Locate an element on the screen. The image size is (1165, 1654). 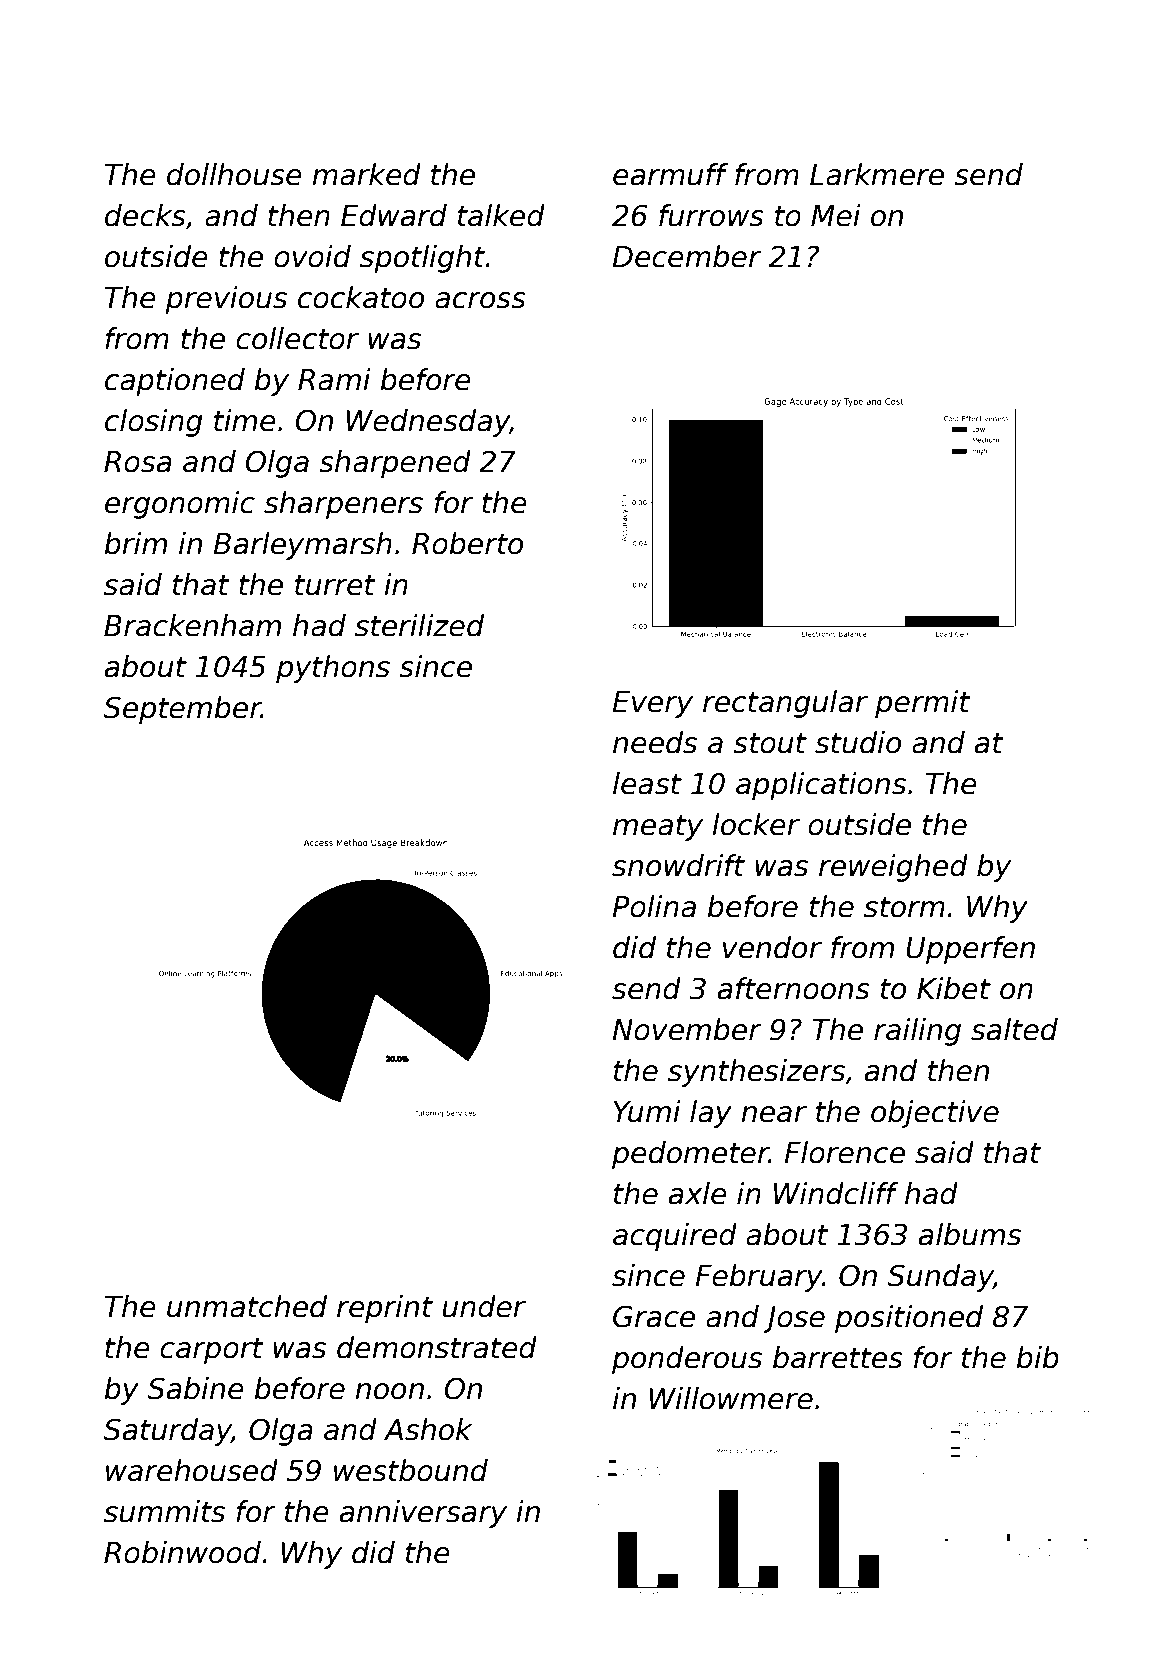
Larkmere is located at coordinates (877, 174).
